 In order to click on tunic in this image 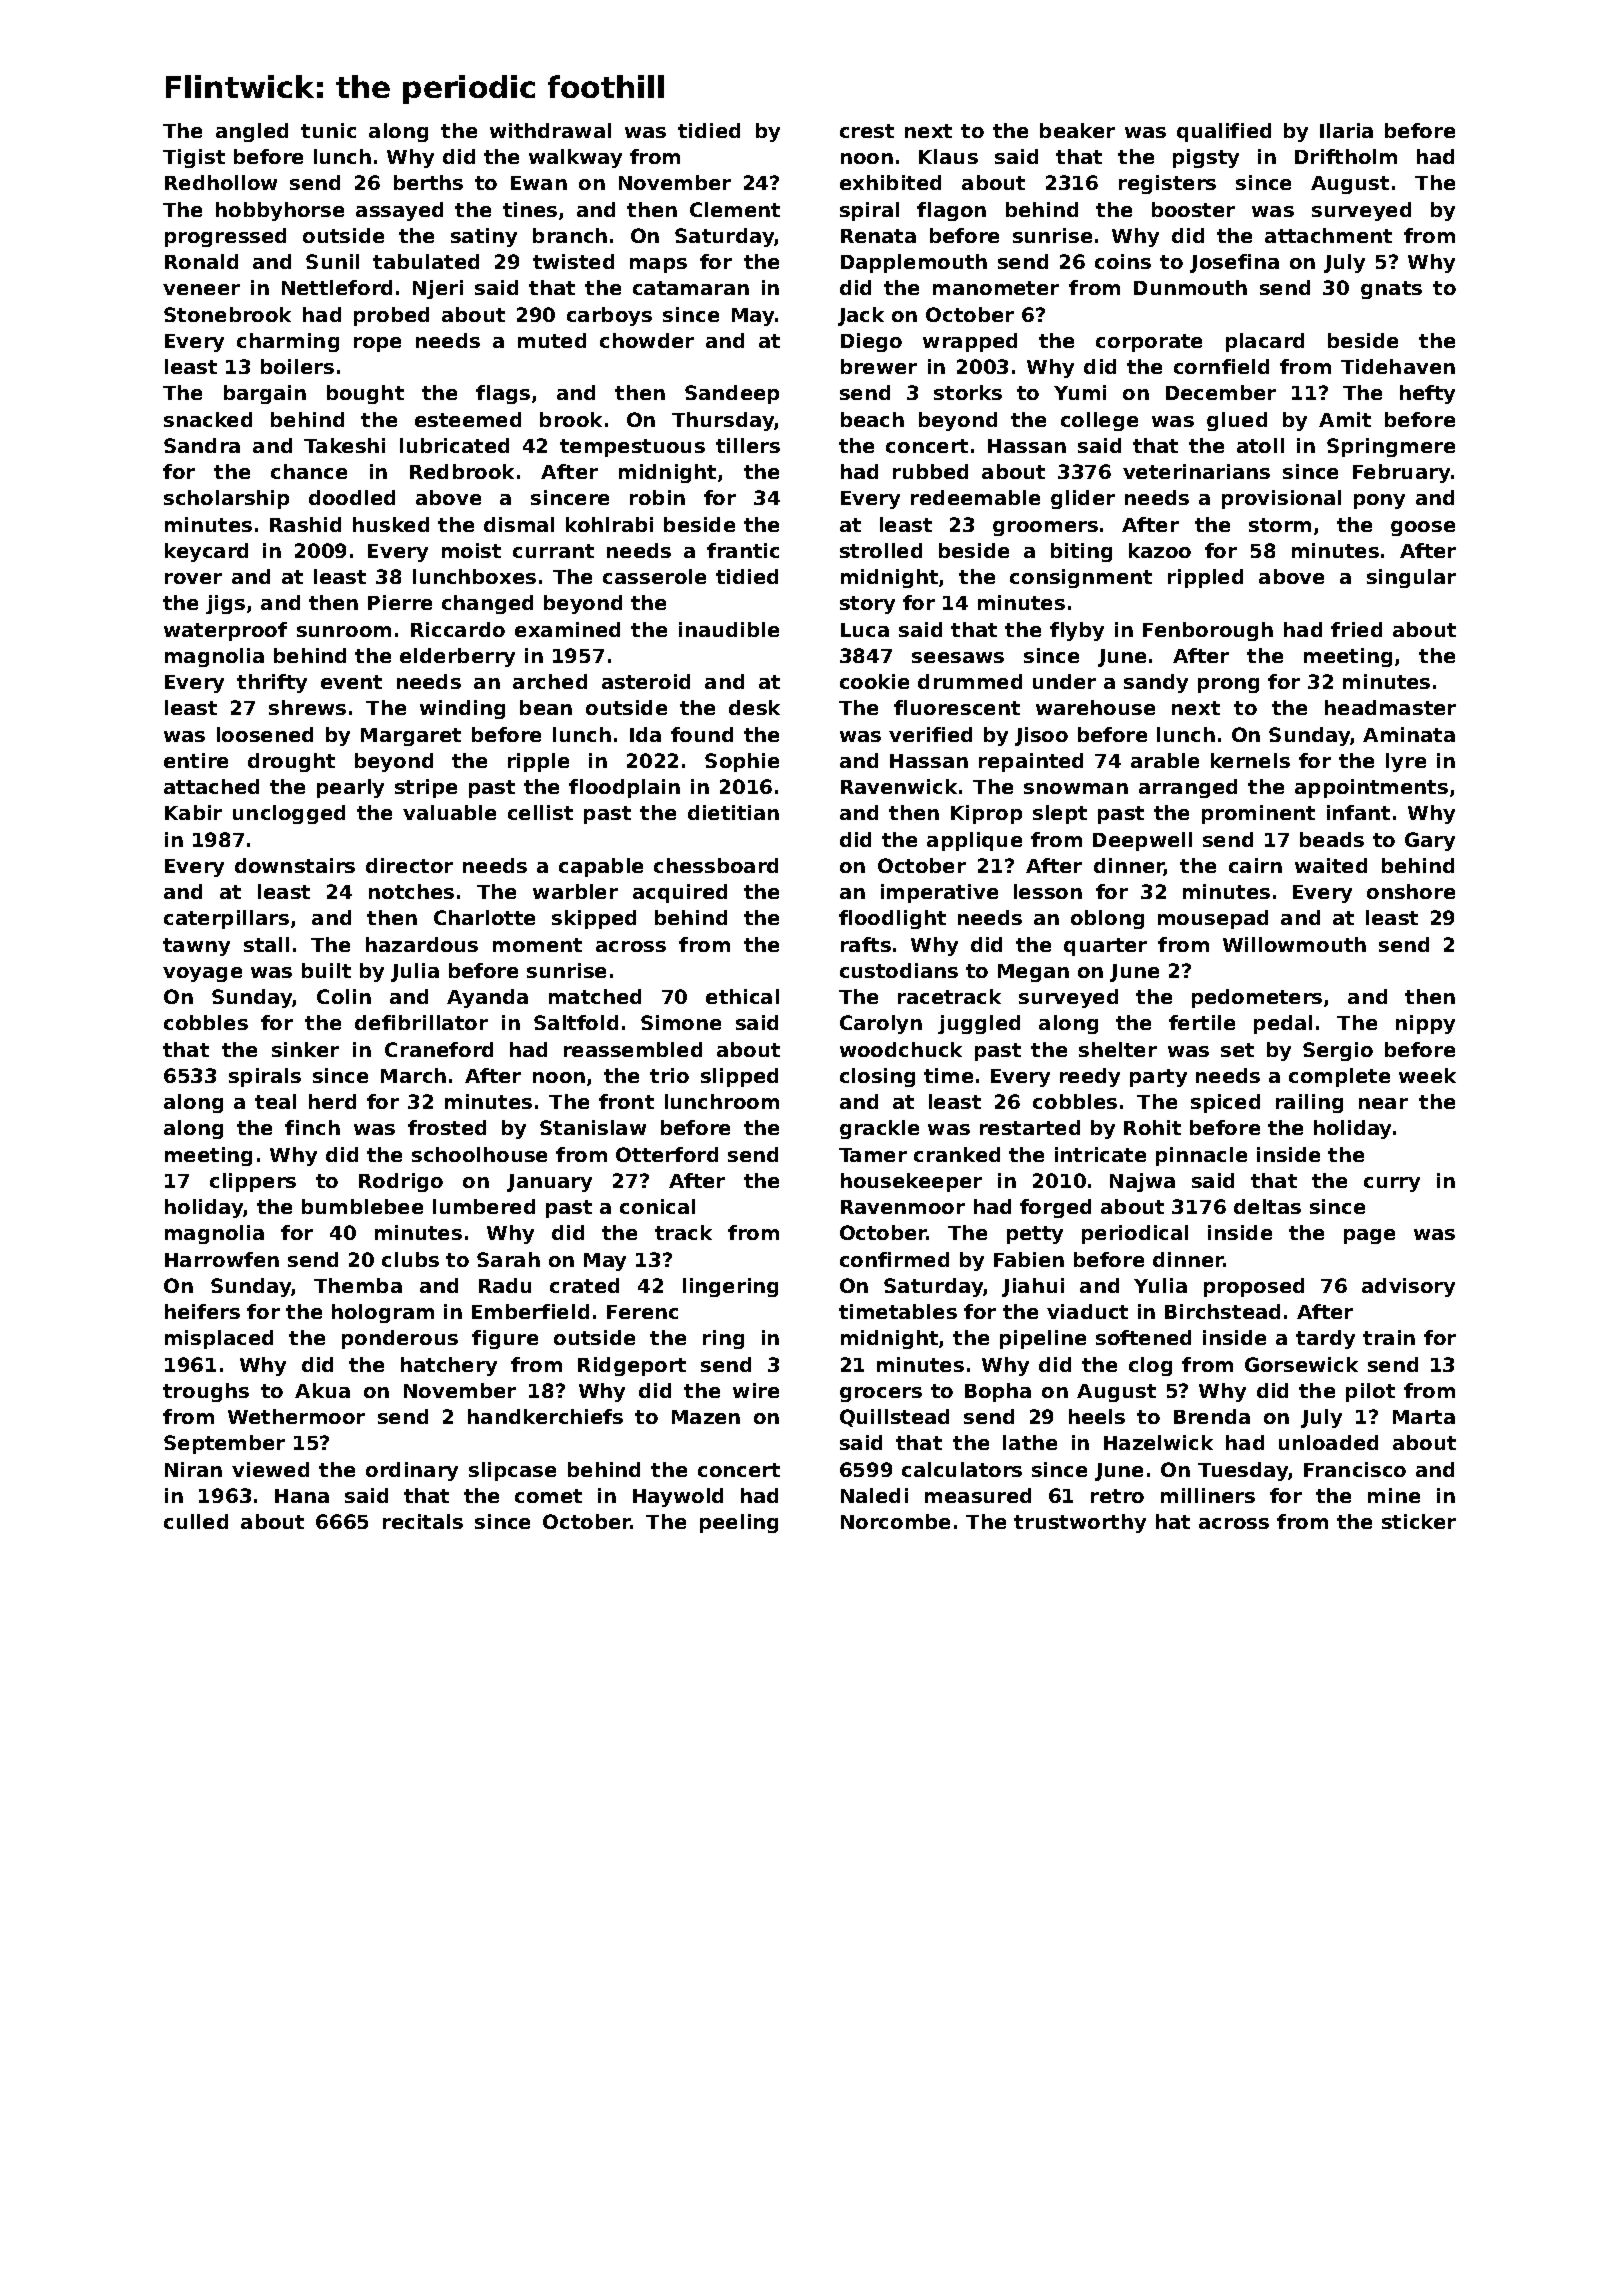, I will do `click(328, 130)`.
